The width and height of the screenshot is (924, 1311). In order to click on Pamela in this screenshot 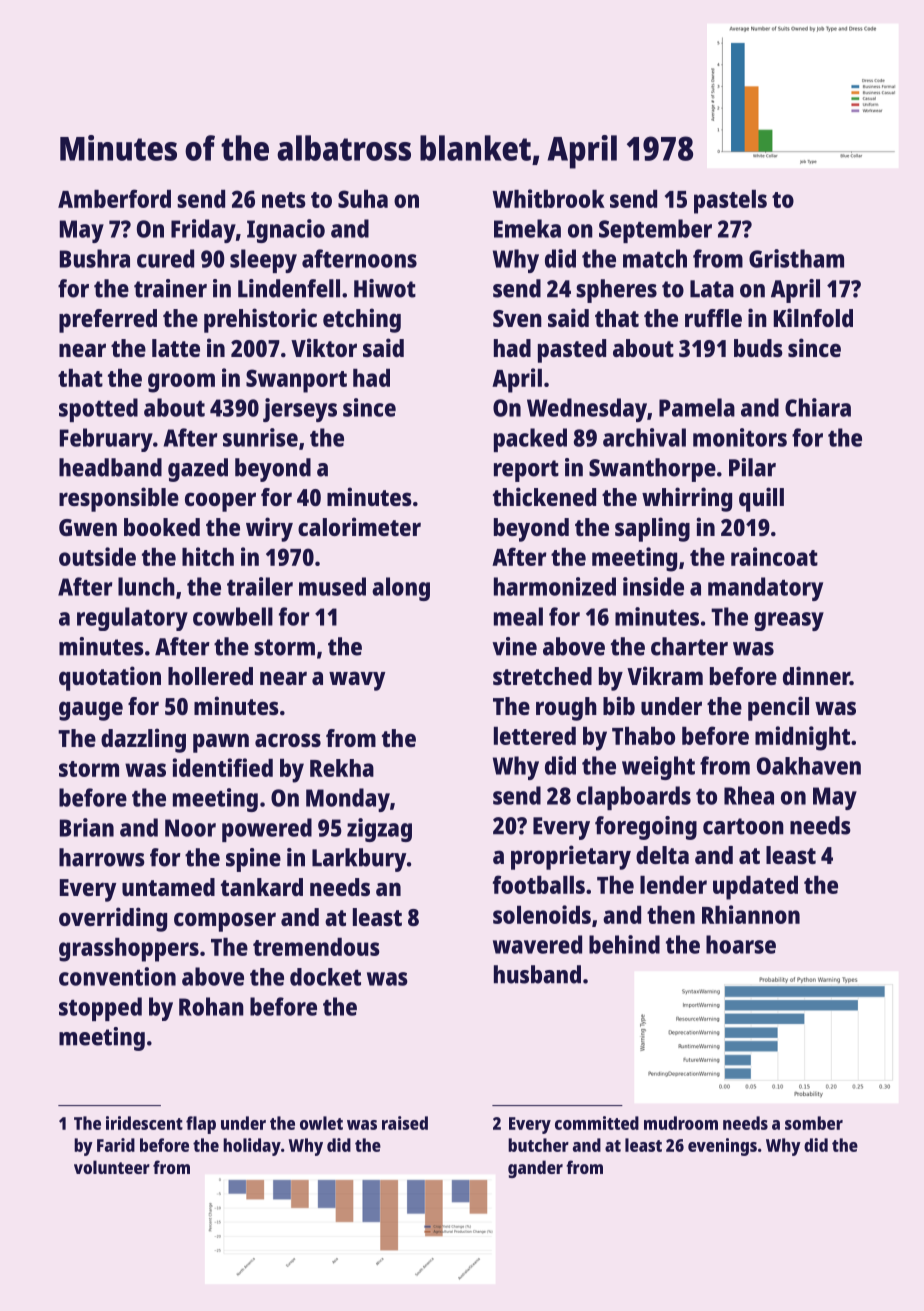, I will do `click(697, 407)`.
